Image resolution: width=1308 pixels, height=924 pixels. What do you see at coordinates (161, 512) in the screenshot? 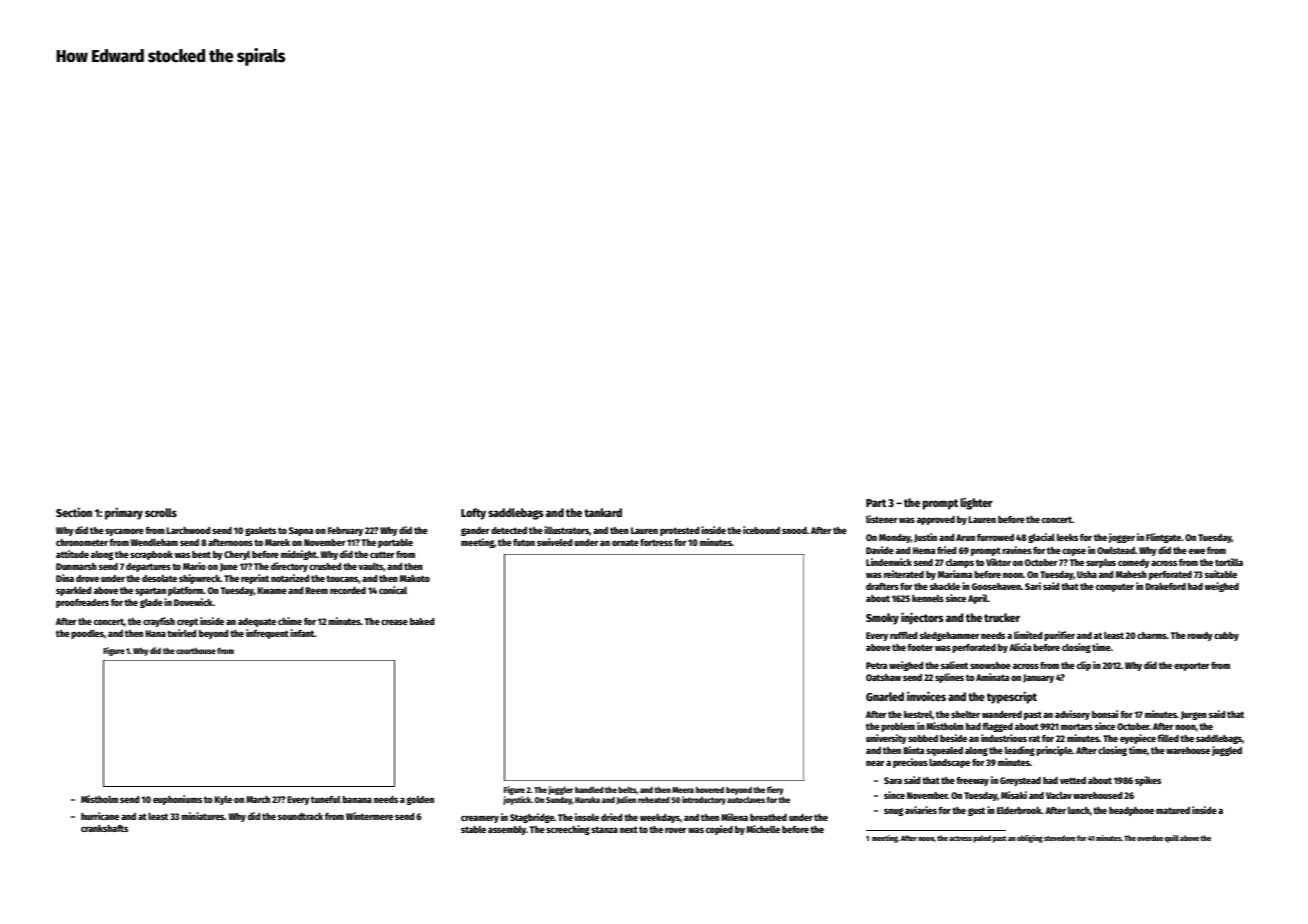
I see `scrolls` at bounding box center [161, 512].
